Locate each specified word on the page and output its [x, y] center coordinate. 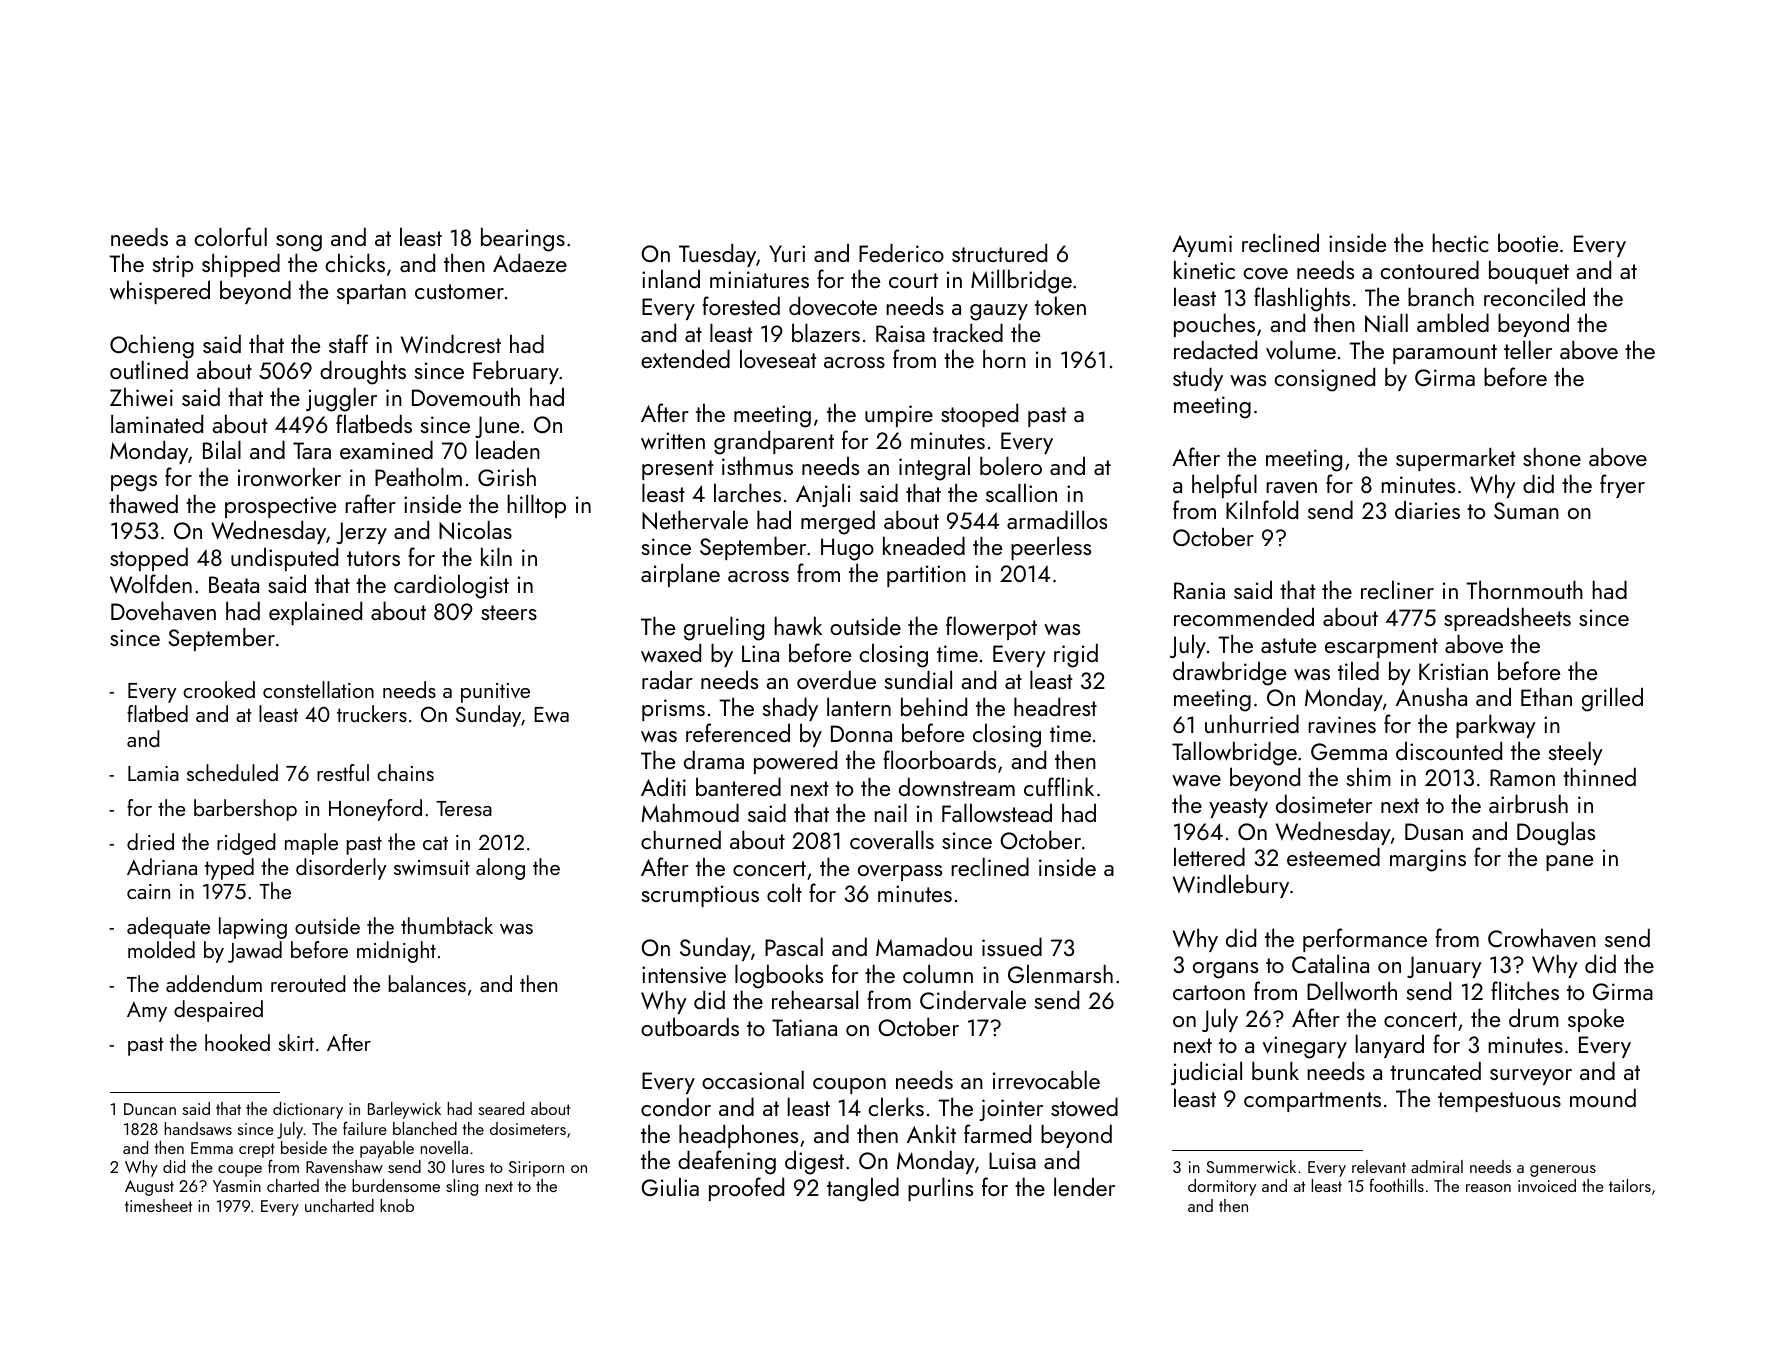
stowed [1084, 1107]
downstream [957, 787]
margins [1428, 860]
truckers [372, 713]
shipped [241, 265]
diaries [1427, 509]
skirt [296, 1042]
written [673, 441]
